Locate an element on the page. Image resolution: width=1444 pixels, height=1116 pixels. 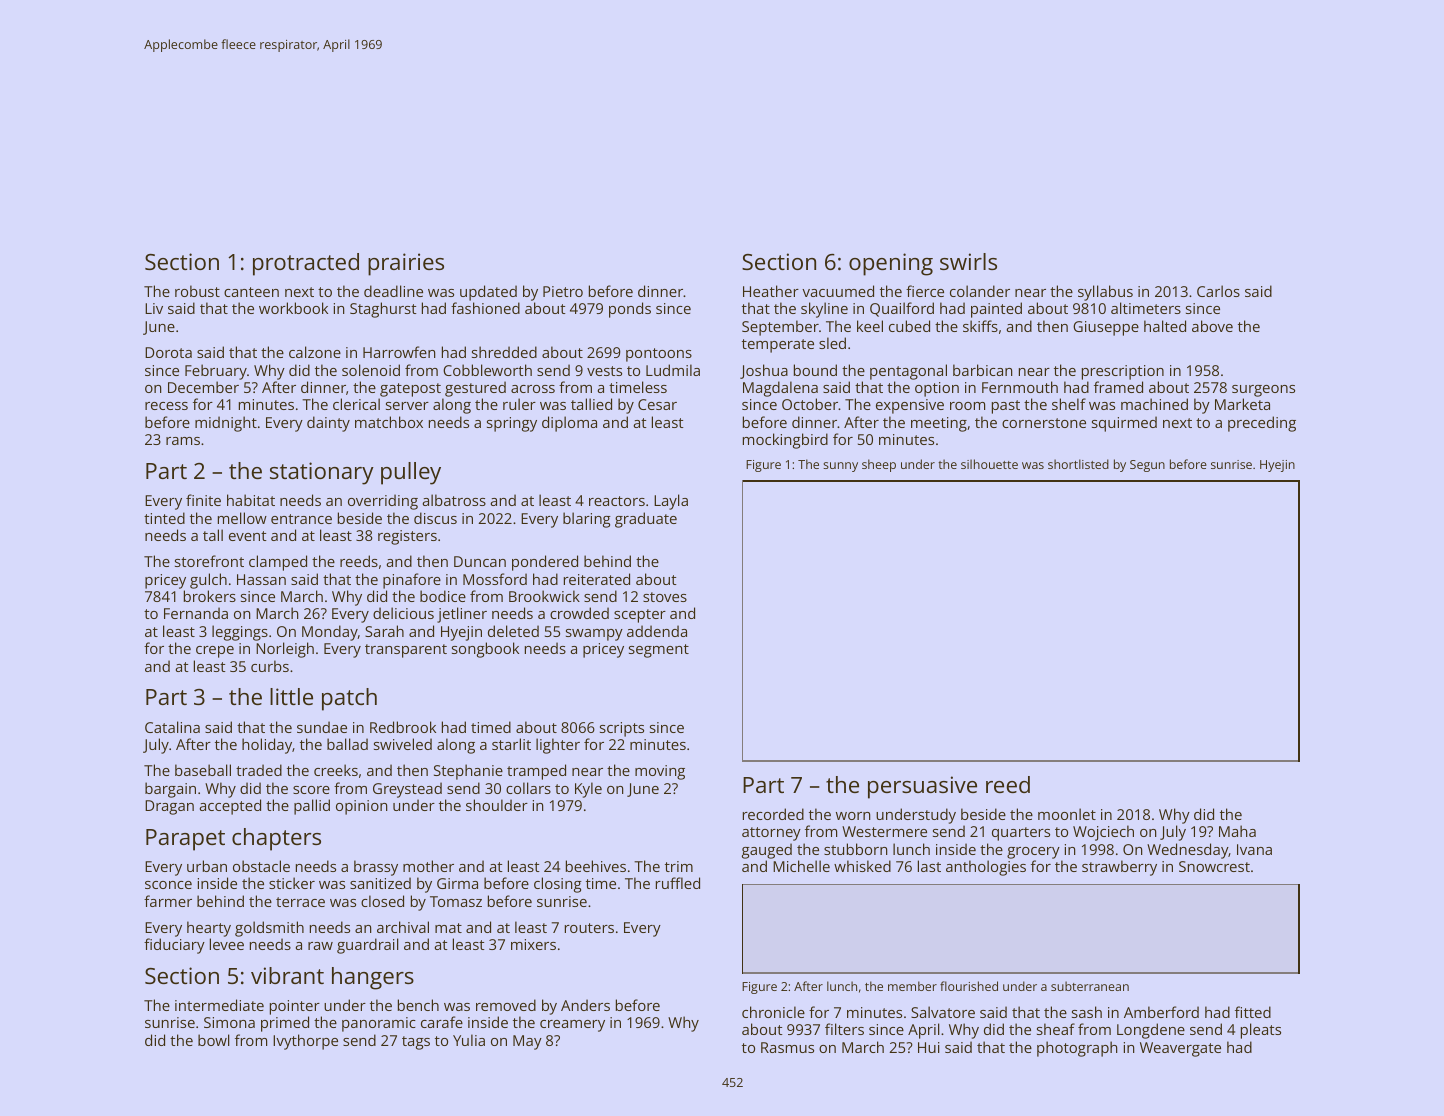
prairies is located at coordinates (406, 264).
